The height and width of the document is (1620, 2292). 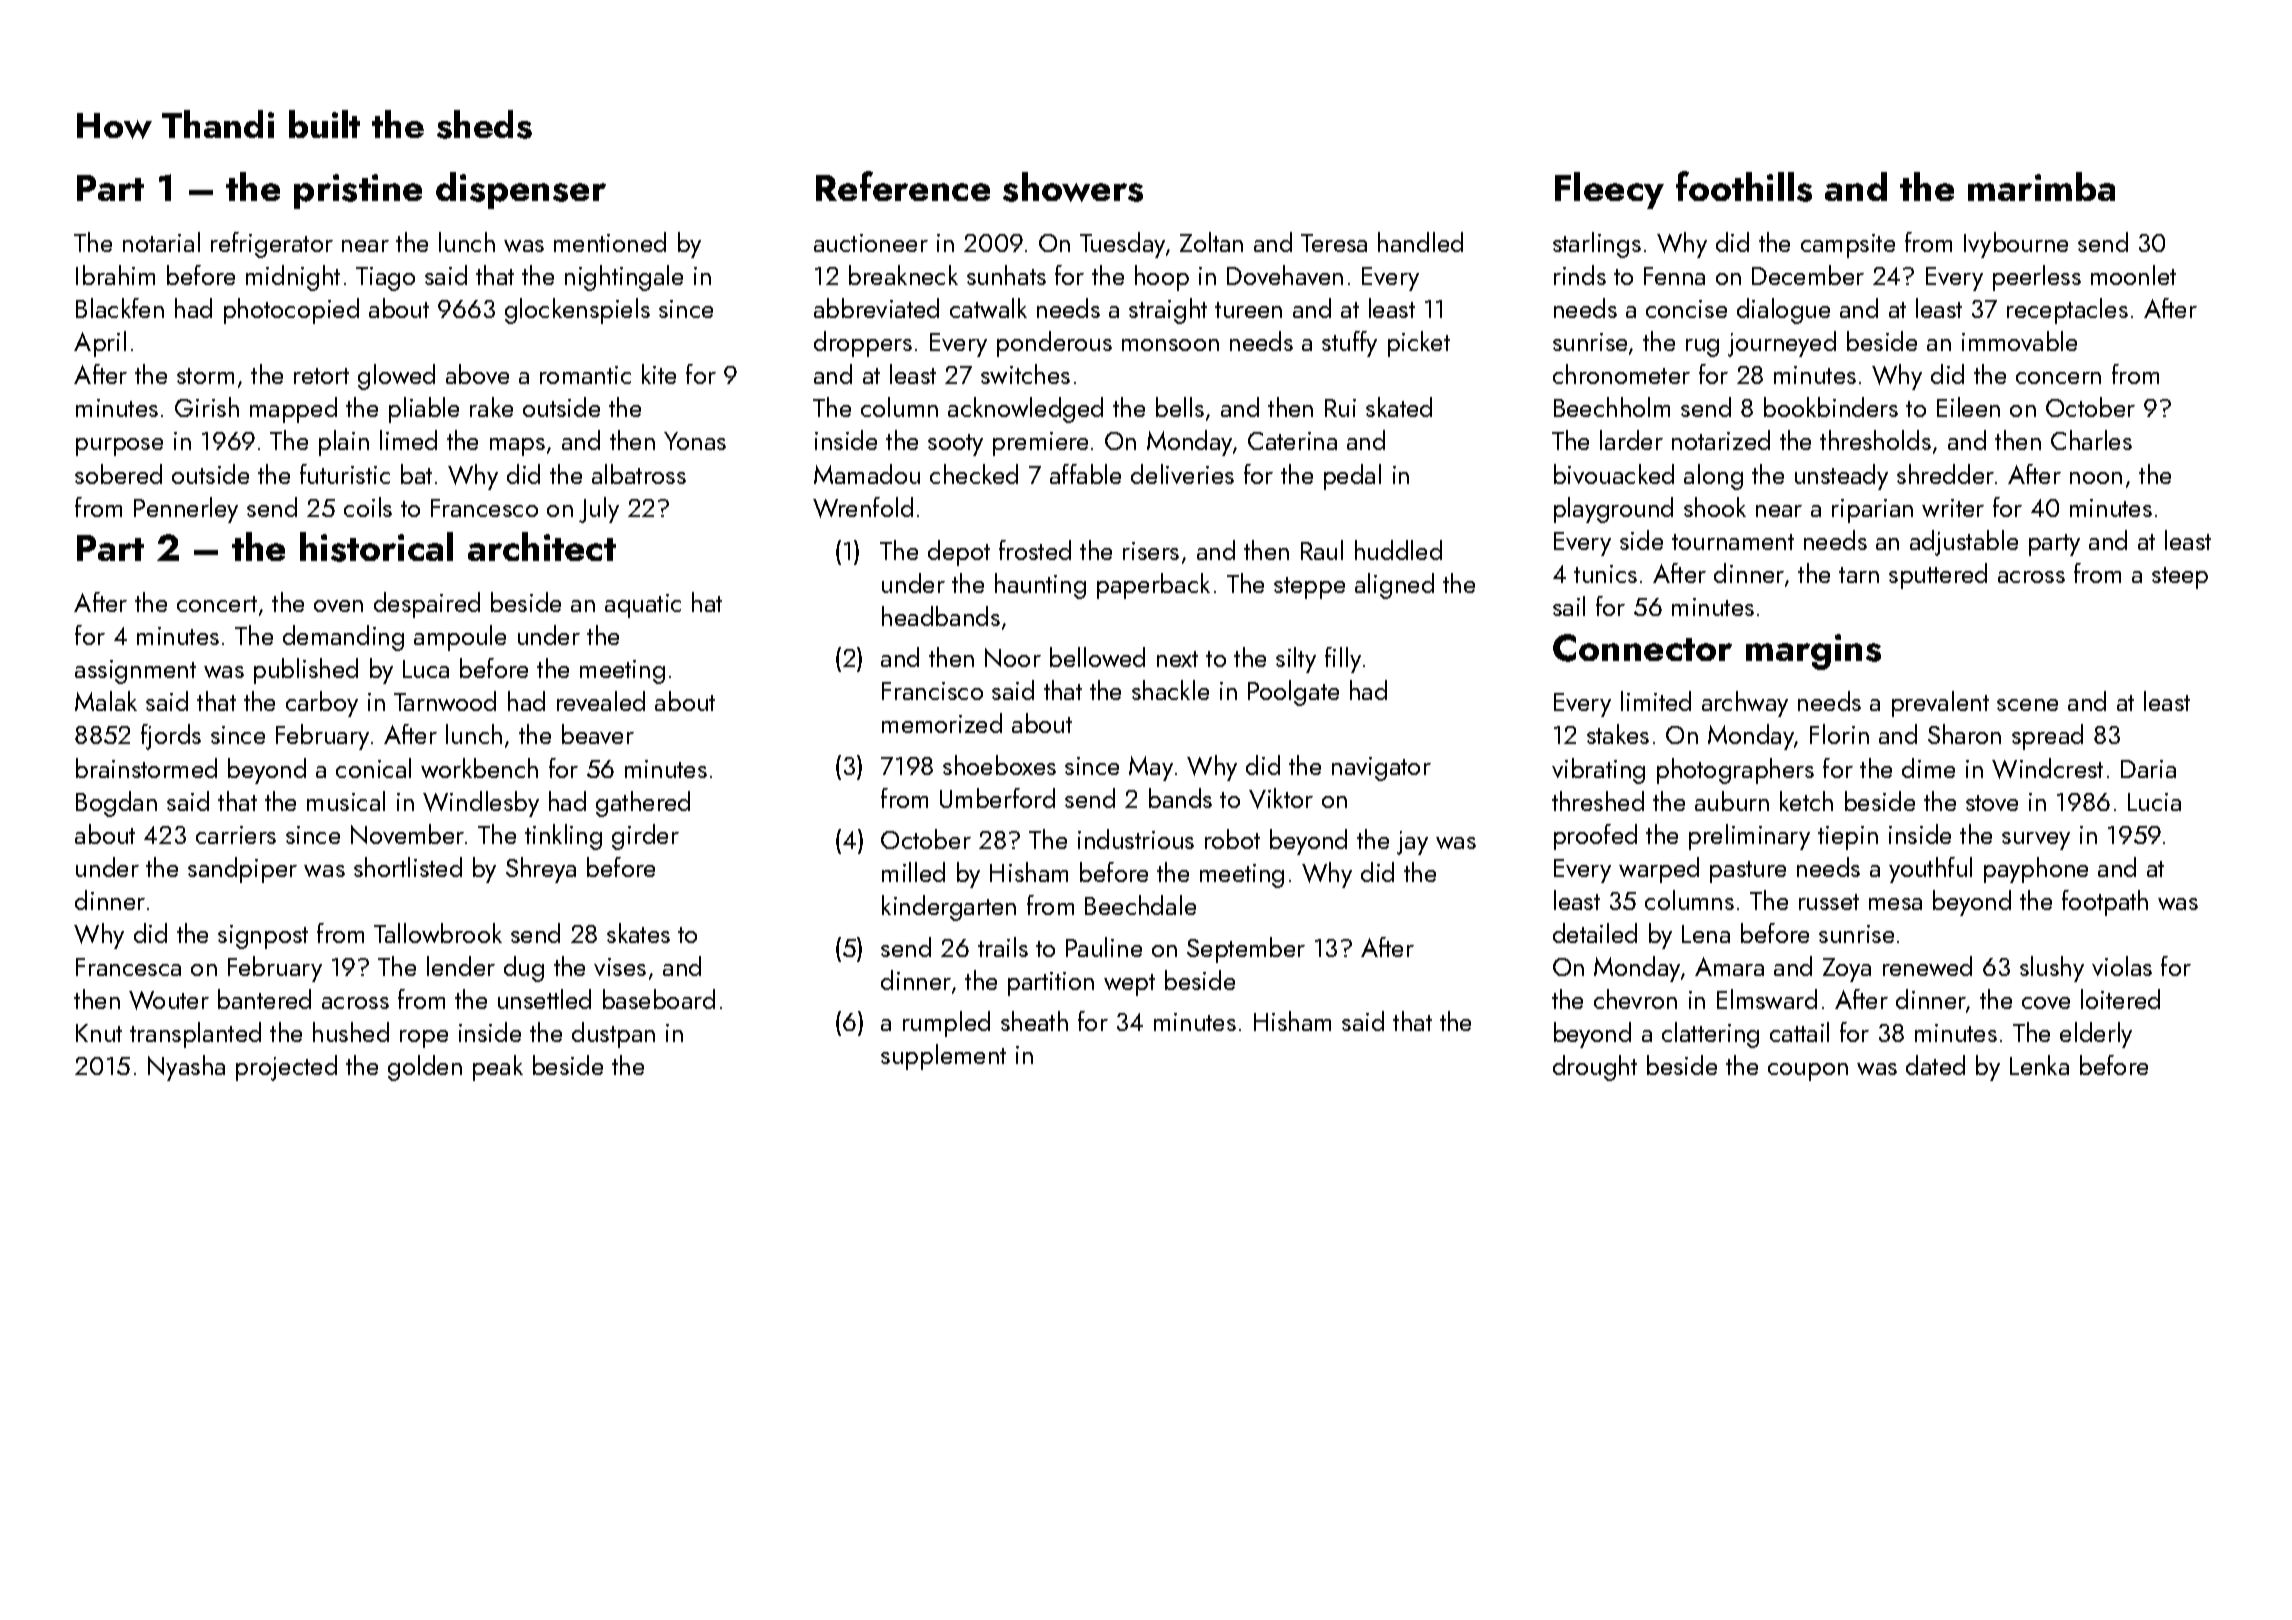 What do you see at coordinates (2047, 737) in the document?
I see `spread` at bounding box center [2047, 737].
